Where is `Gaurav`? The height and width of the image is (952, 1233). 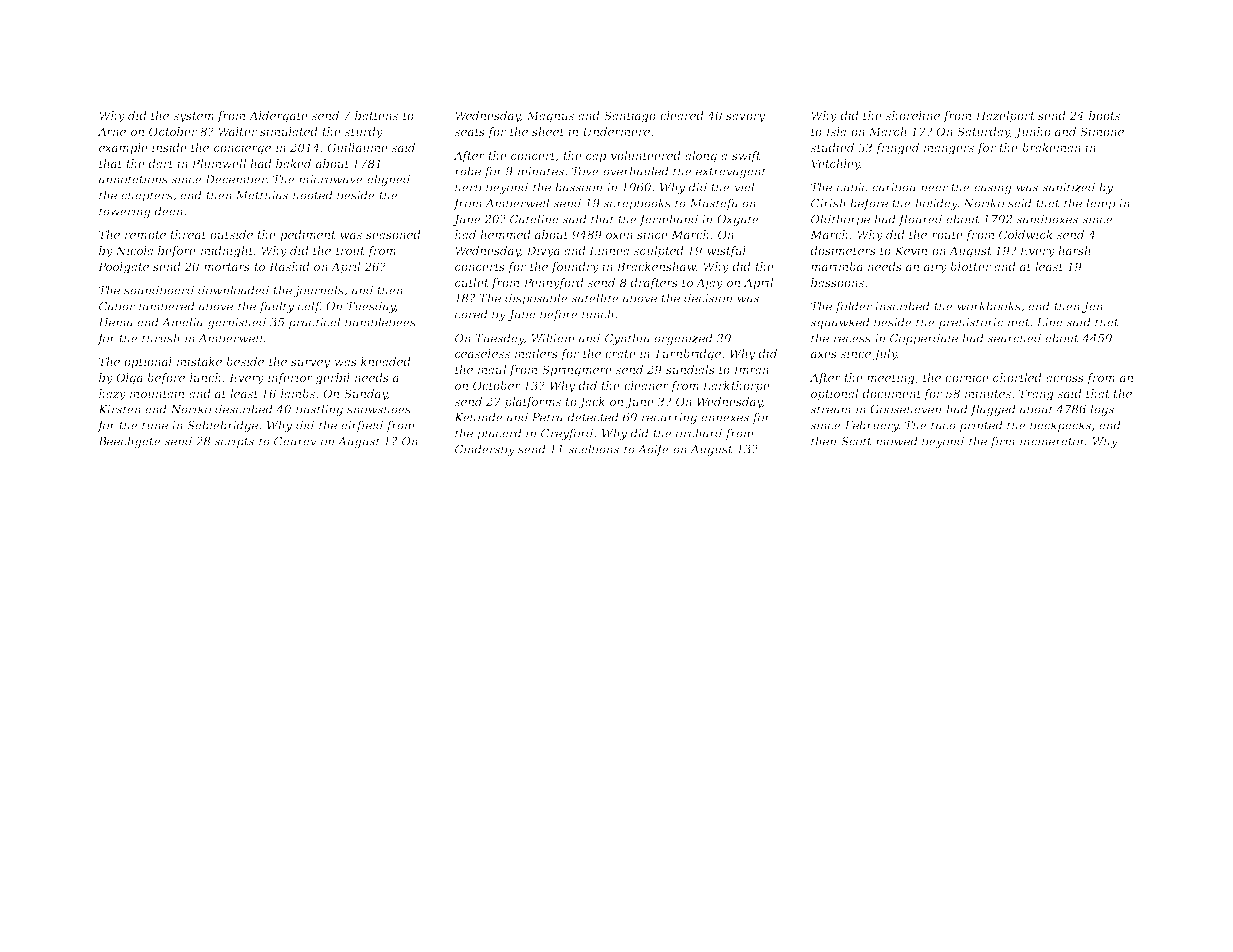
Gaurav is located at coordinates (295, 441).
